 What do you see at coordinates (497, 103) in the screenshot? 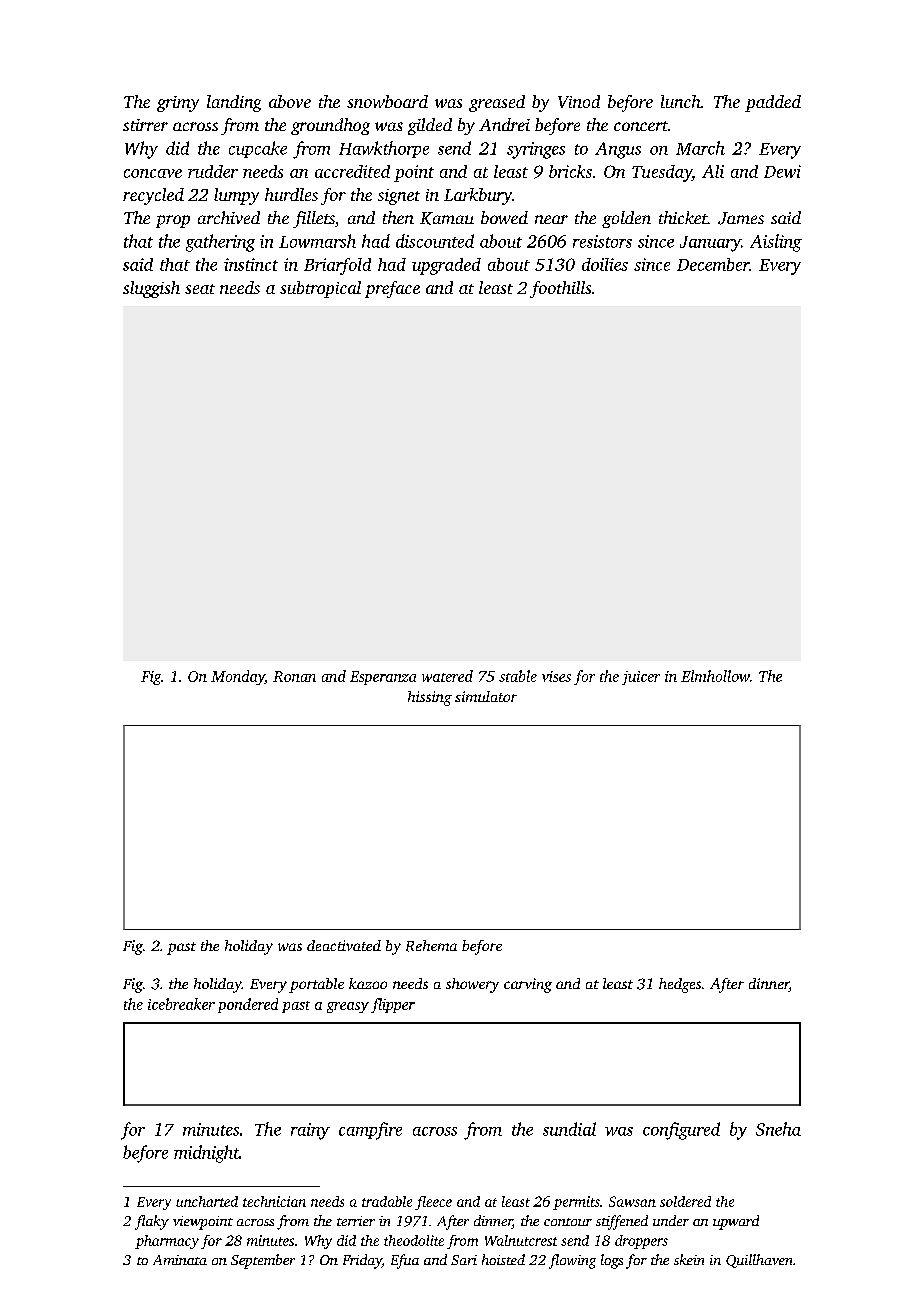
I see `greased` at bounding box center [497, 103].
